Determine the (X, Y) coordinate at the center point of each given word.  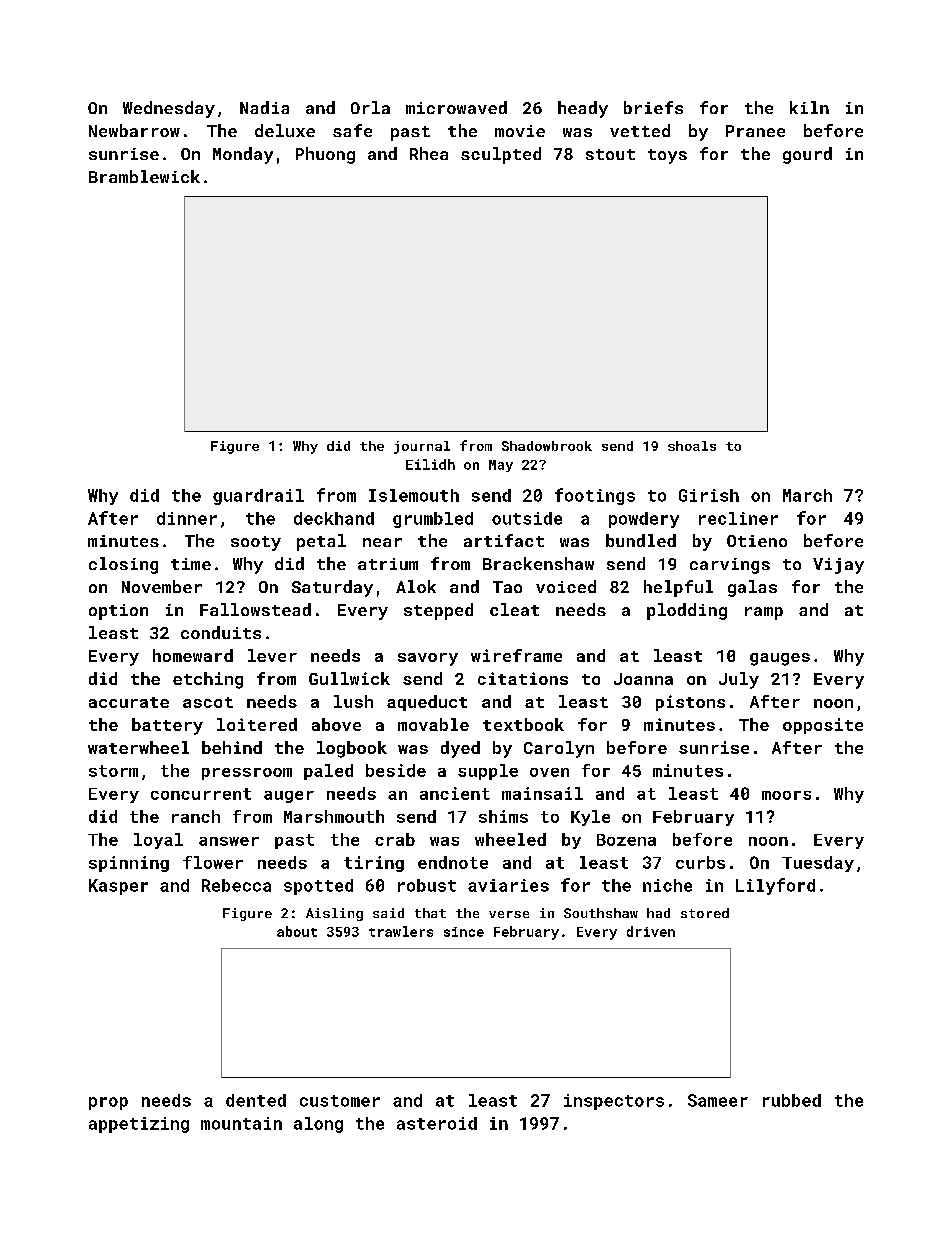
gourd (807, 155)
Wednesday (169, 109)
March (807, 495)
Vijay (838, 566)
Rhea (429, 153)
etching (208, 680)
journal (422, 447)
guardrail (258, 497)
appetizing (139, 1125)
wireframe (516, 655)
